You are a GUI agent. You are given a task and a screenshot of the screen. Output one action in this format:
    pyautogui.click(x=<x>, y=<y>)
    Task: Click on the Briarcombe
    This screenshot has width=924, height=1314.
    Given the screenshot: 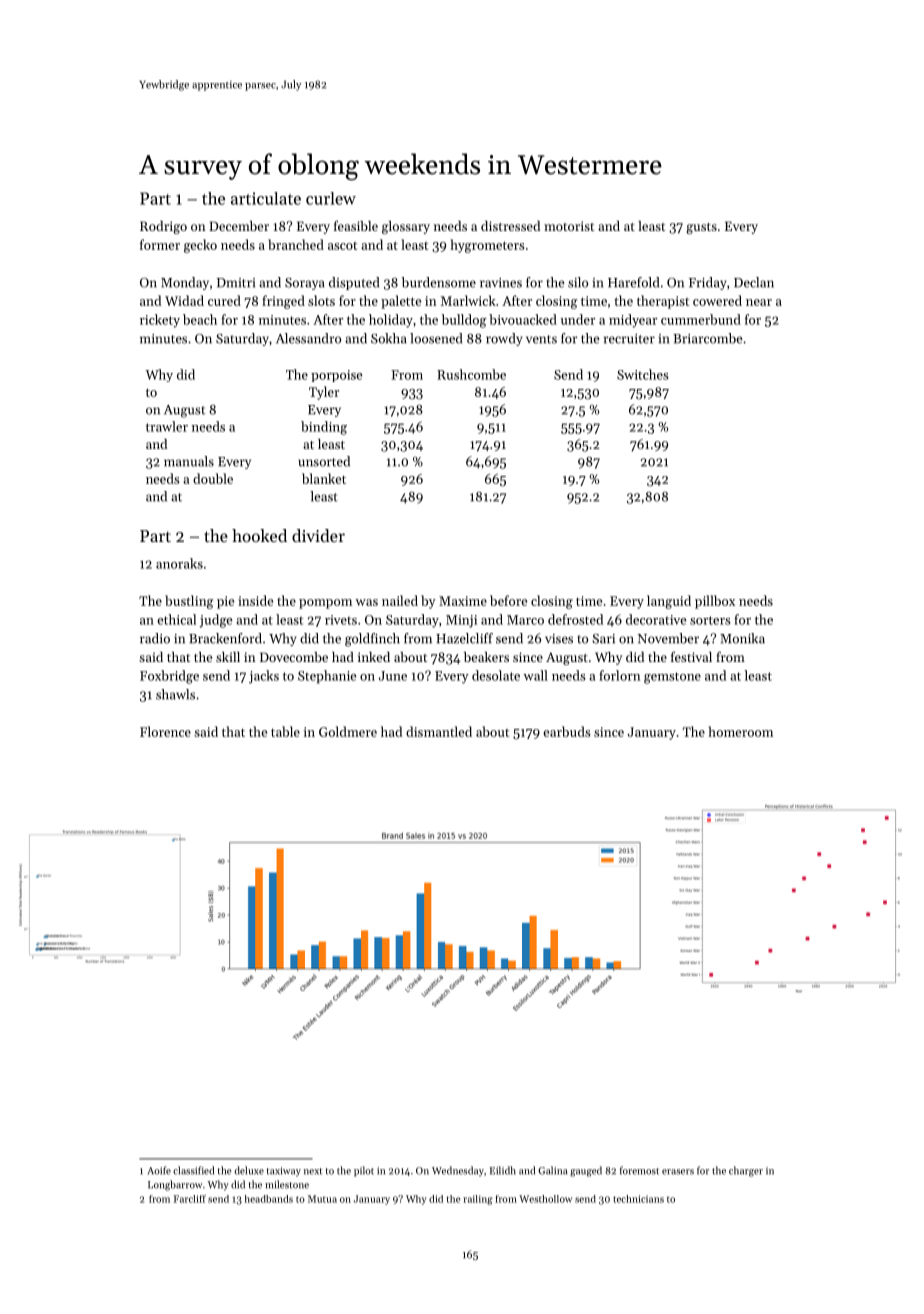 What is the action you would take?
    pyautogui.click(x=707, y=338)
